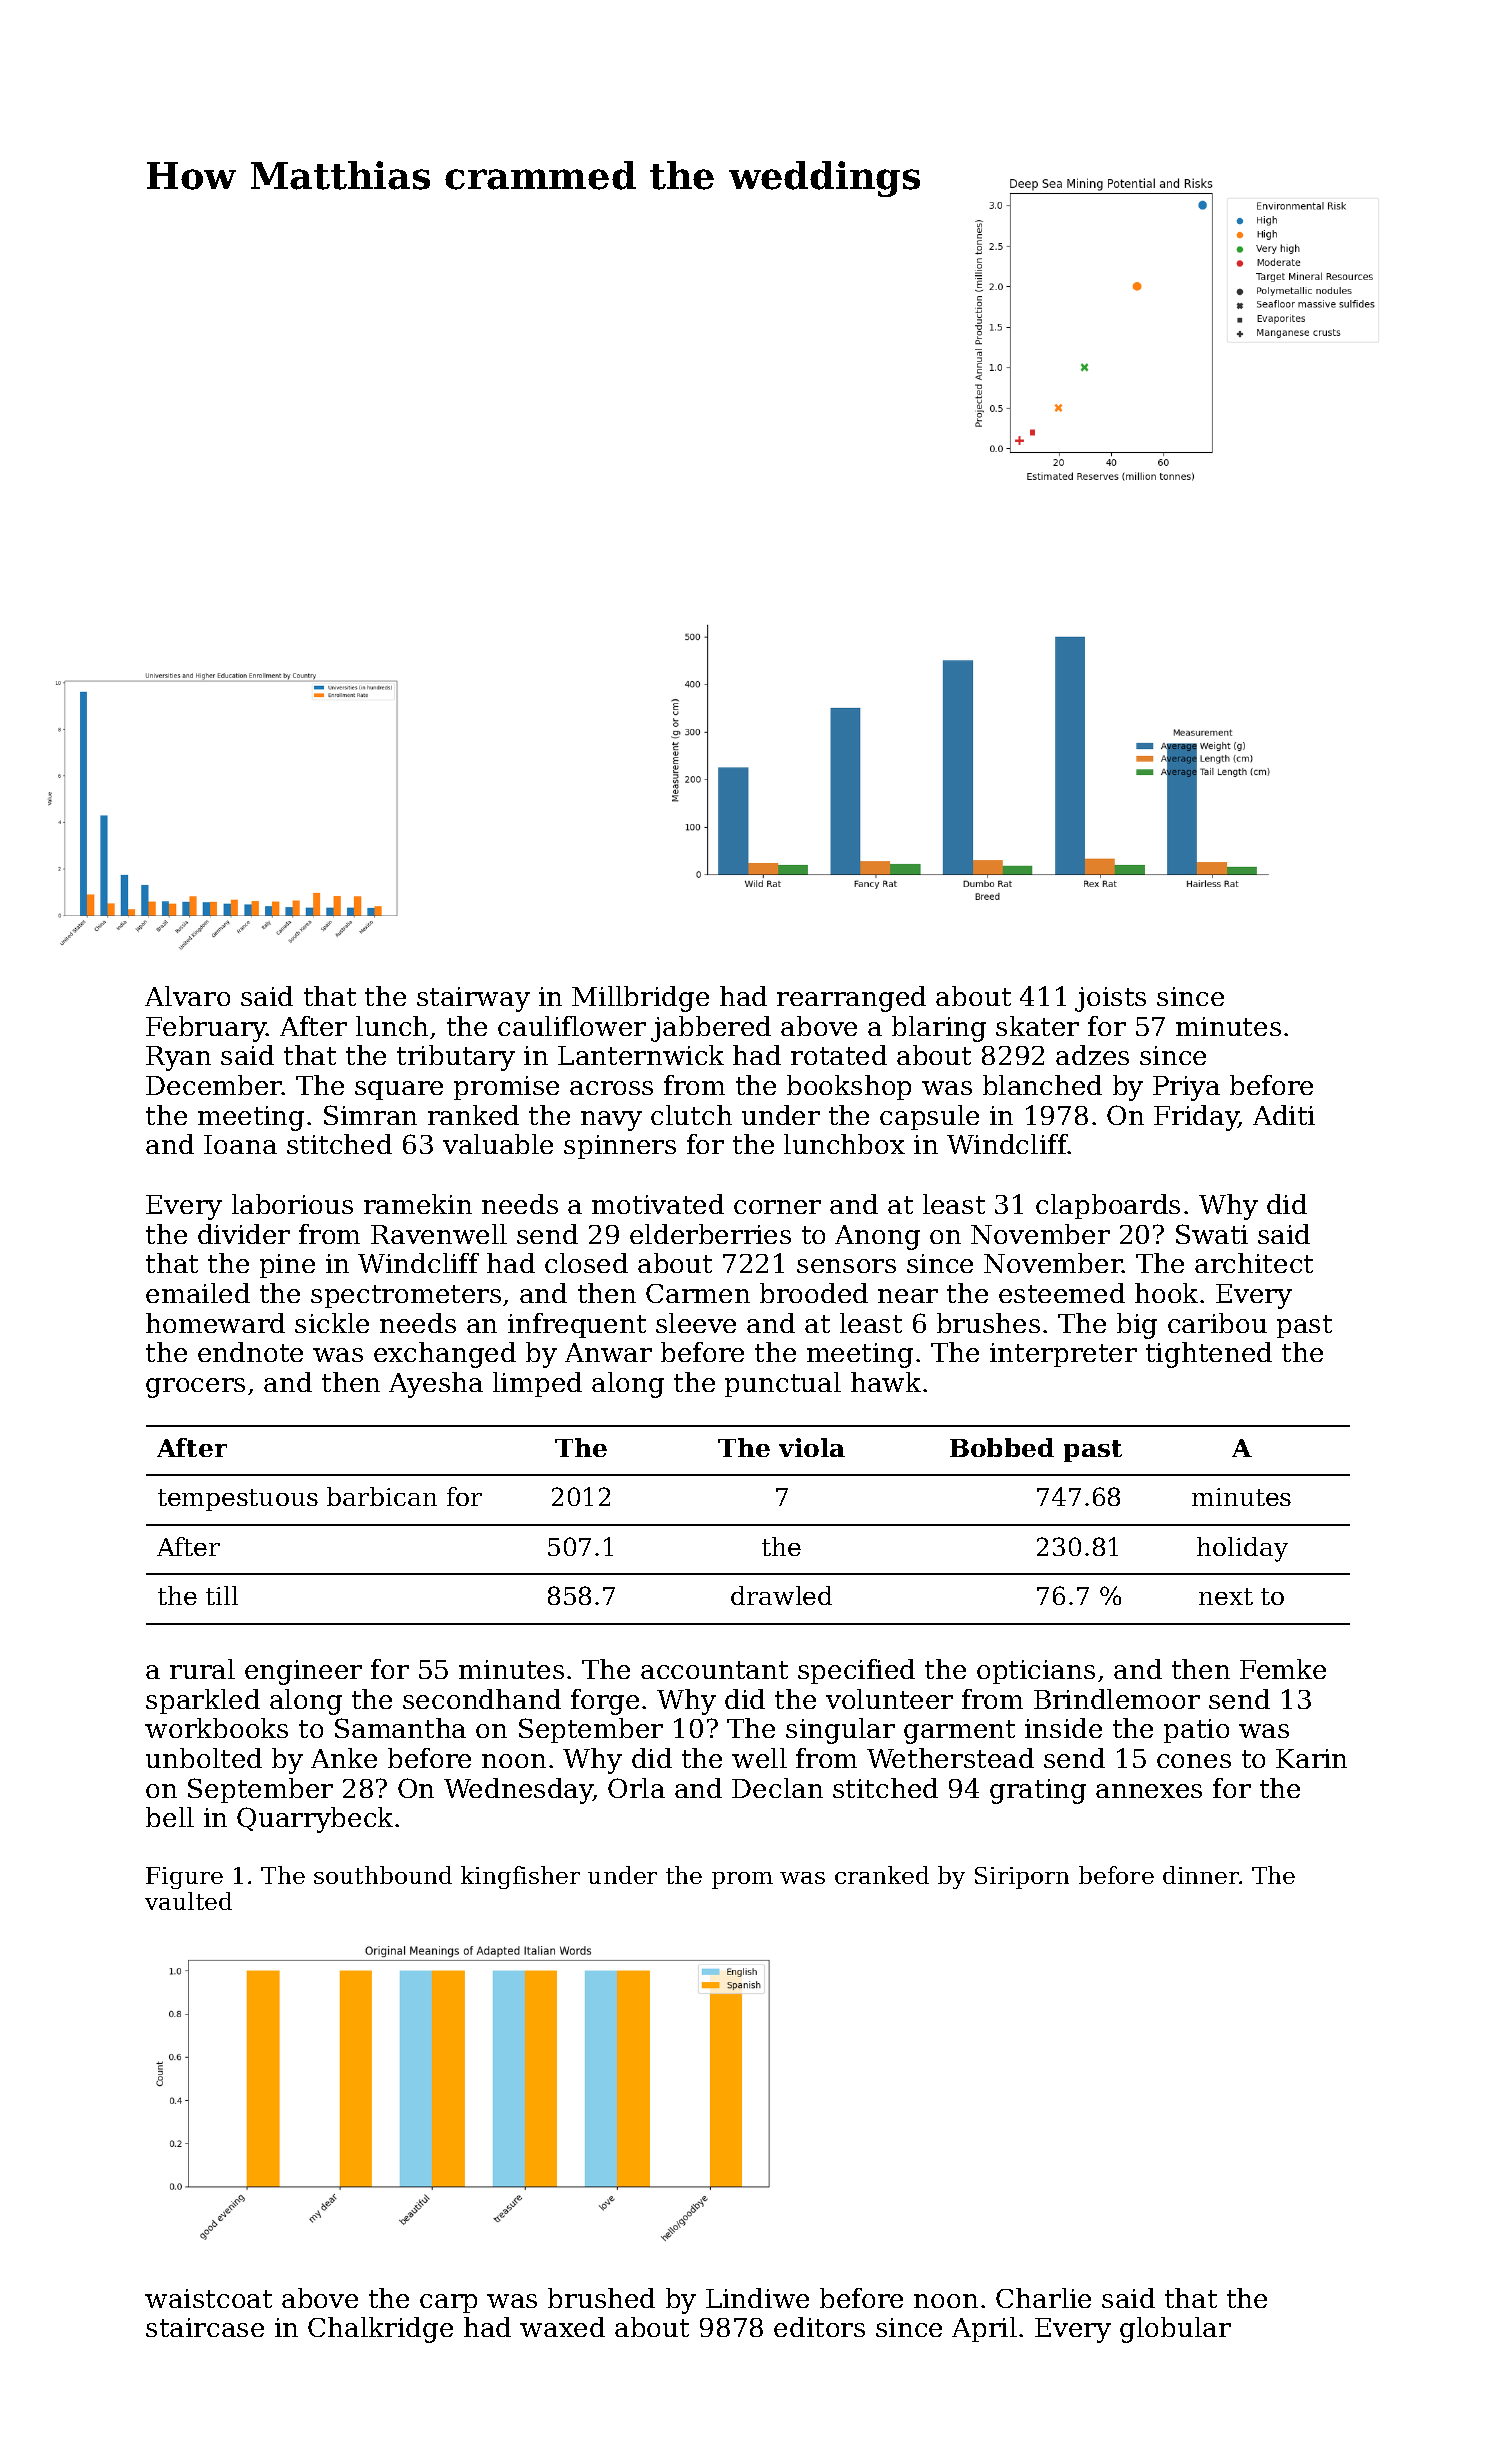 Image resolution: width=1496 pixels, height=2464 pixels. Describe the element at coordinates (473, 999) in the screenshot. I see `stairway` at that location.
